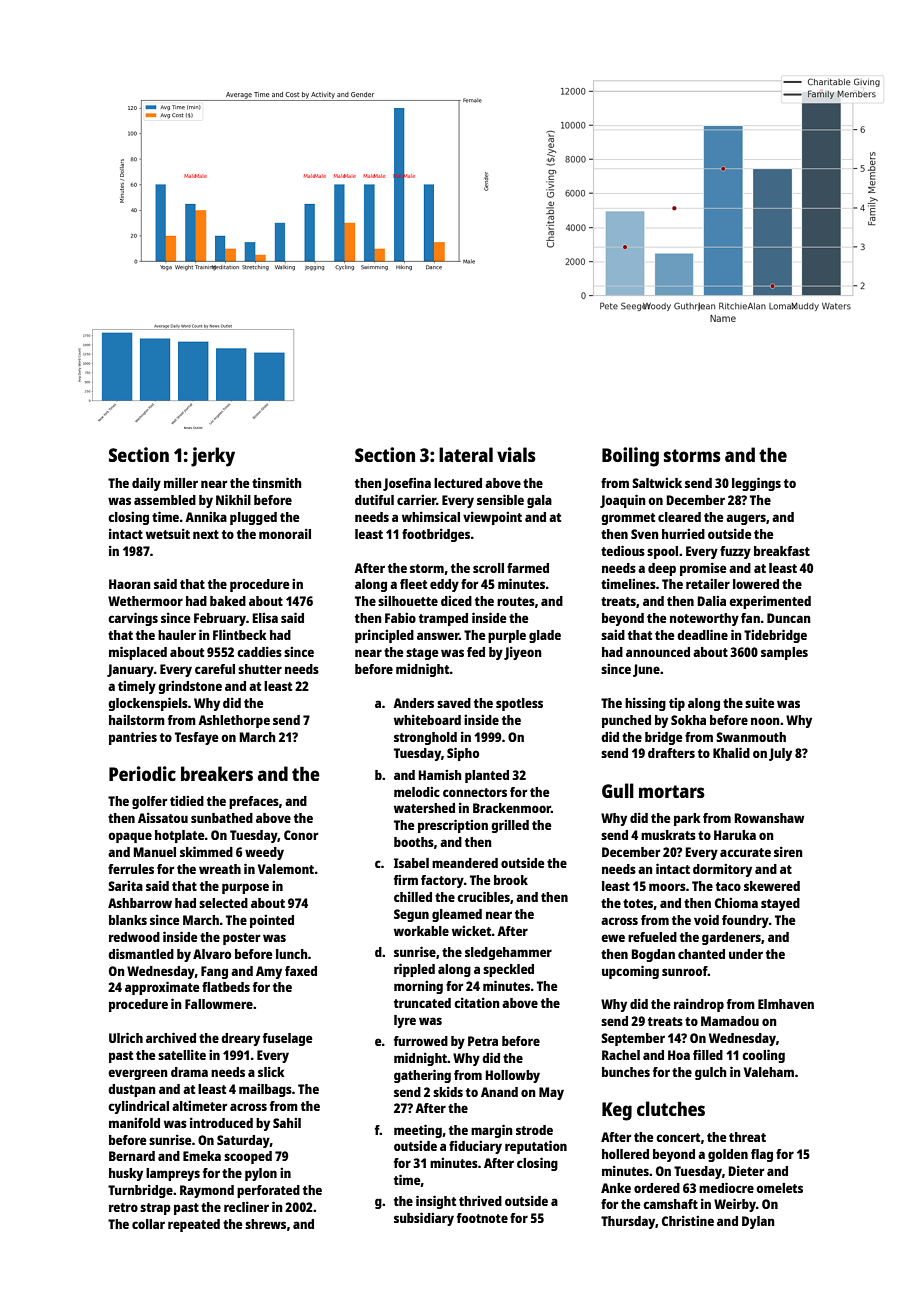 Image resolution: width=924 pixels, height=1308 pixels. What do you see at coordinates (630, 457) in the image?
I see `Boiling` at bounding box center [630, 457].
